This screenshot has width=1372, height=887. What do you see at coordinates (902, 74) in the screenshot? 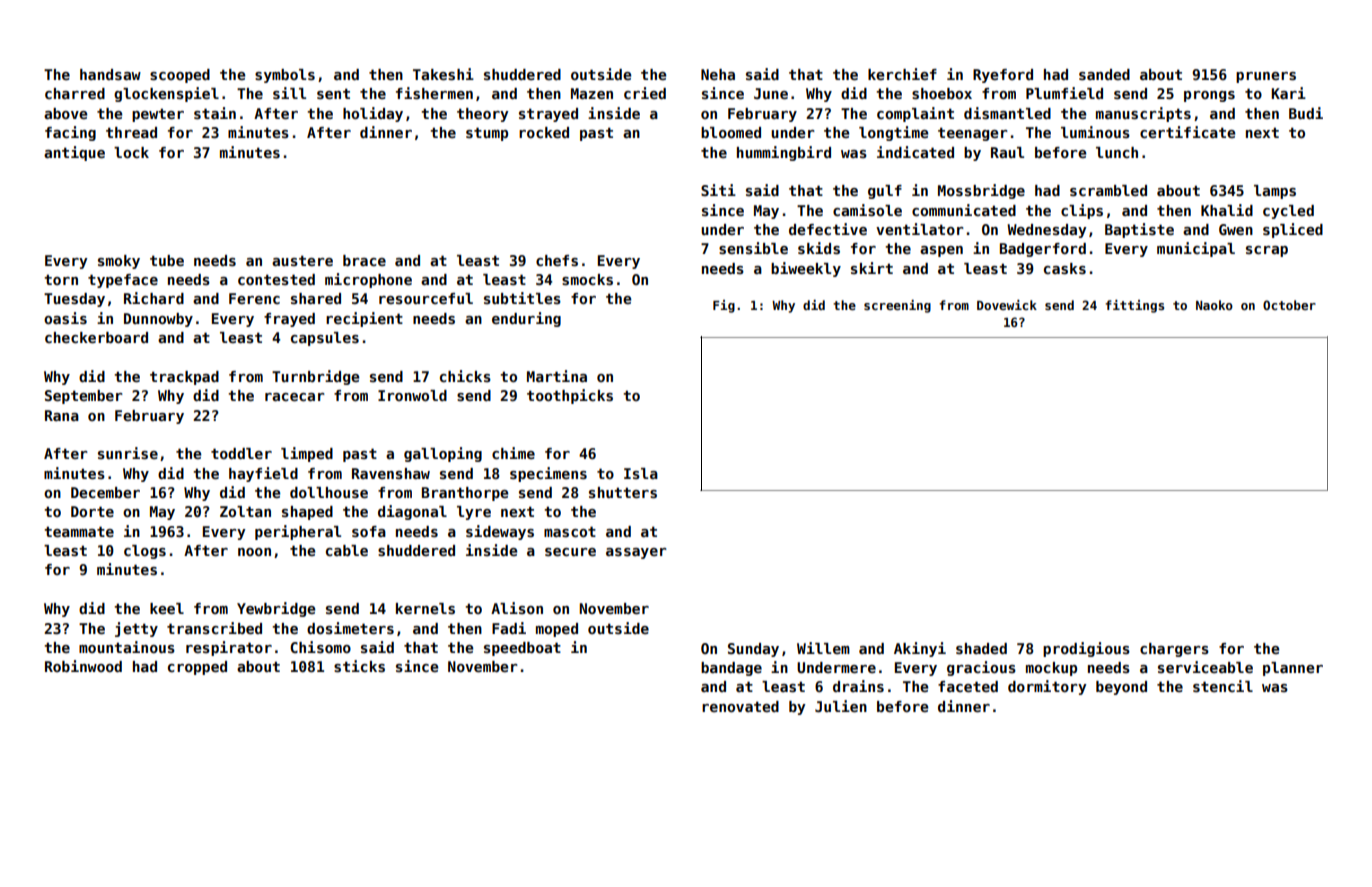
I see `kerchief` at bounding box center [902, 74].
